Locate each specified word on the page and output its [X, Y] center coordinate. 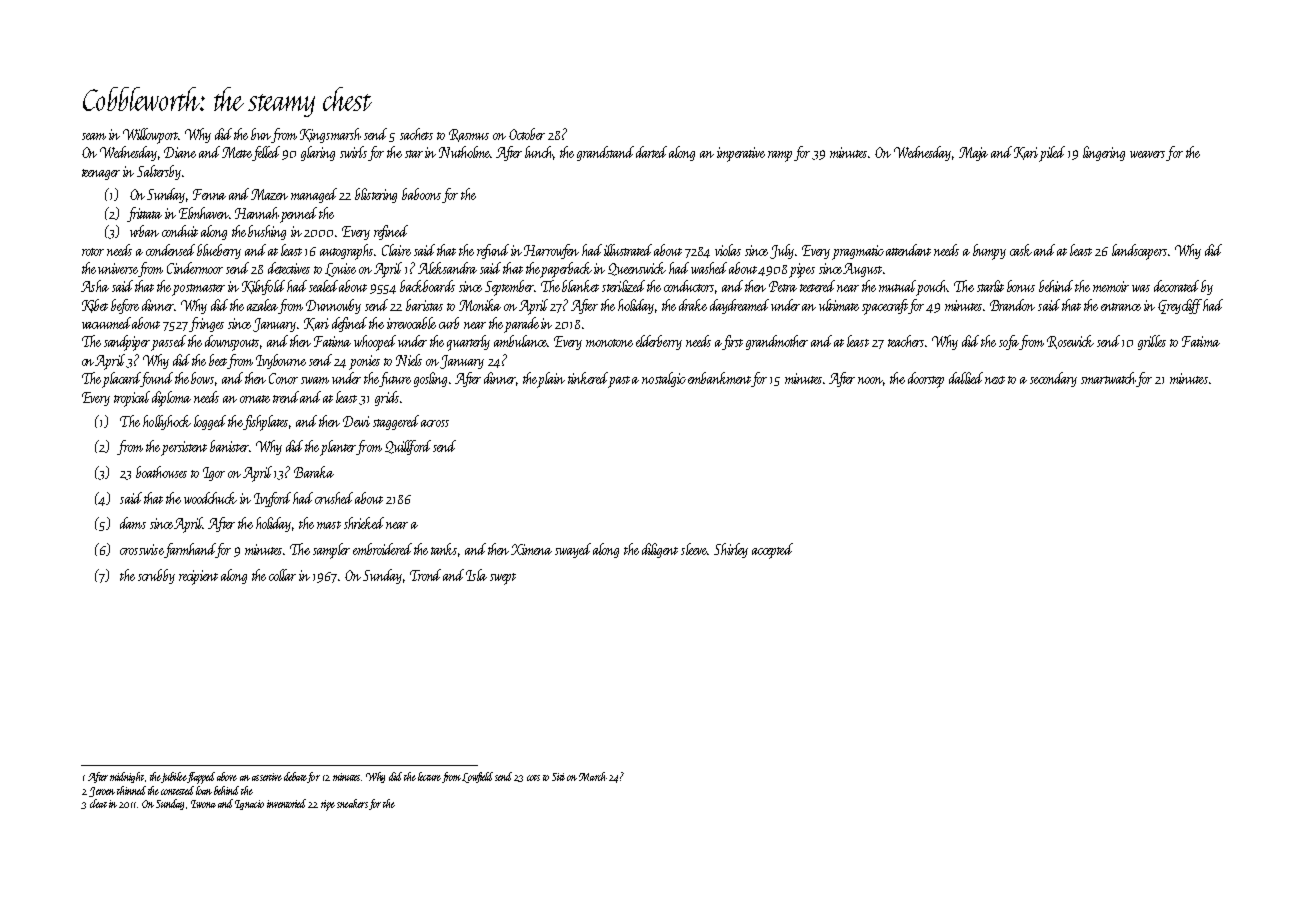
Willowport [151, 136]
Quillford [408, 447]
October [527, 134]
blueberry [219, 251]
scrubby [156, 576]
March [593, 776]
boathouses [161, 472]
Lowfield [477, 777]
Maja [973, 154]
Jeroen [102, 792]
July [782, 251]
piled [1052, 154]
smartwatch [1109, 379]
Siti [558, 777]
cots [533, 778]
